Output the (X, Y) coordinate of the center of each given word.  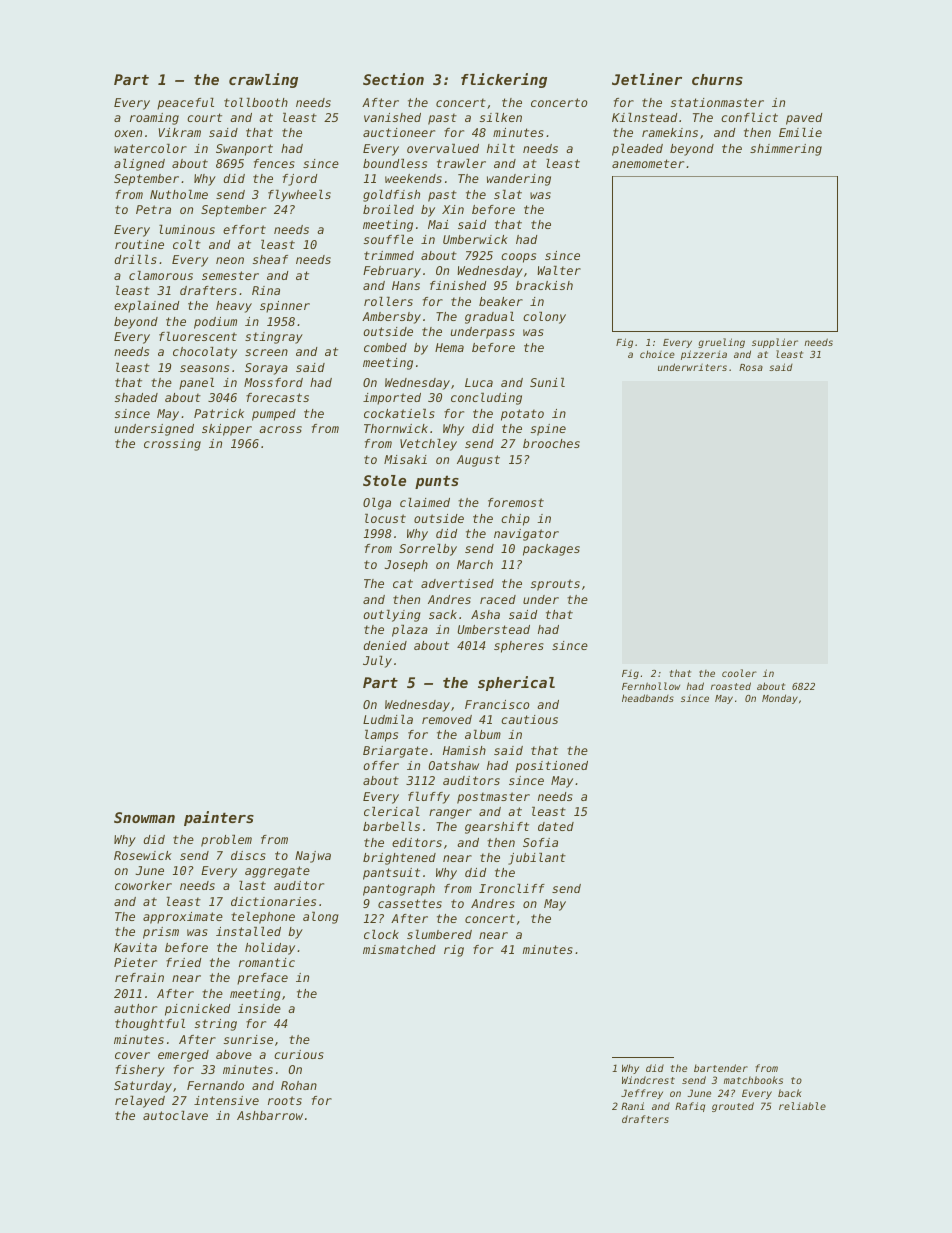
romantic (267, 962)
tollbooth (256, 102)
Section (393, 79)
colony (544, 318)
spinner (285, 307)
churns (717, 79)
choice (657, 354)
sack (443, 614)
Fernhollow (651, 686)
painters (219, 818)
